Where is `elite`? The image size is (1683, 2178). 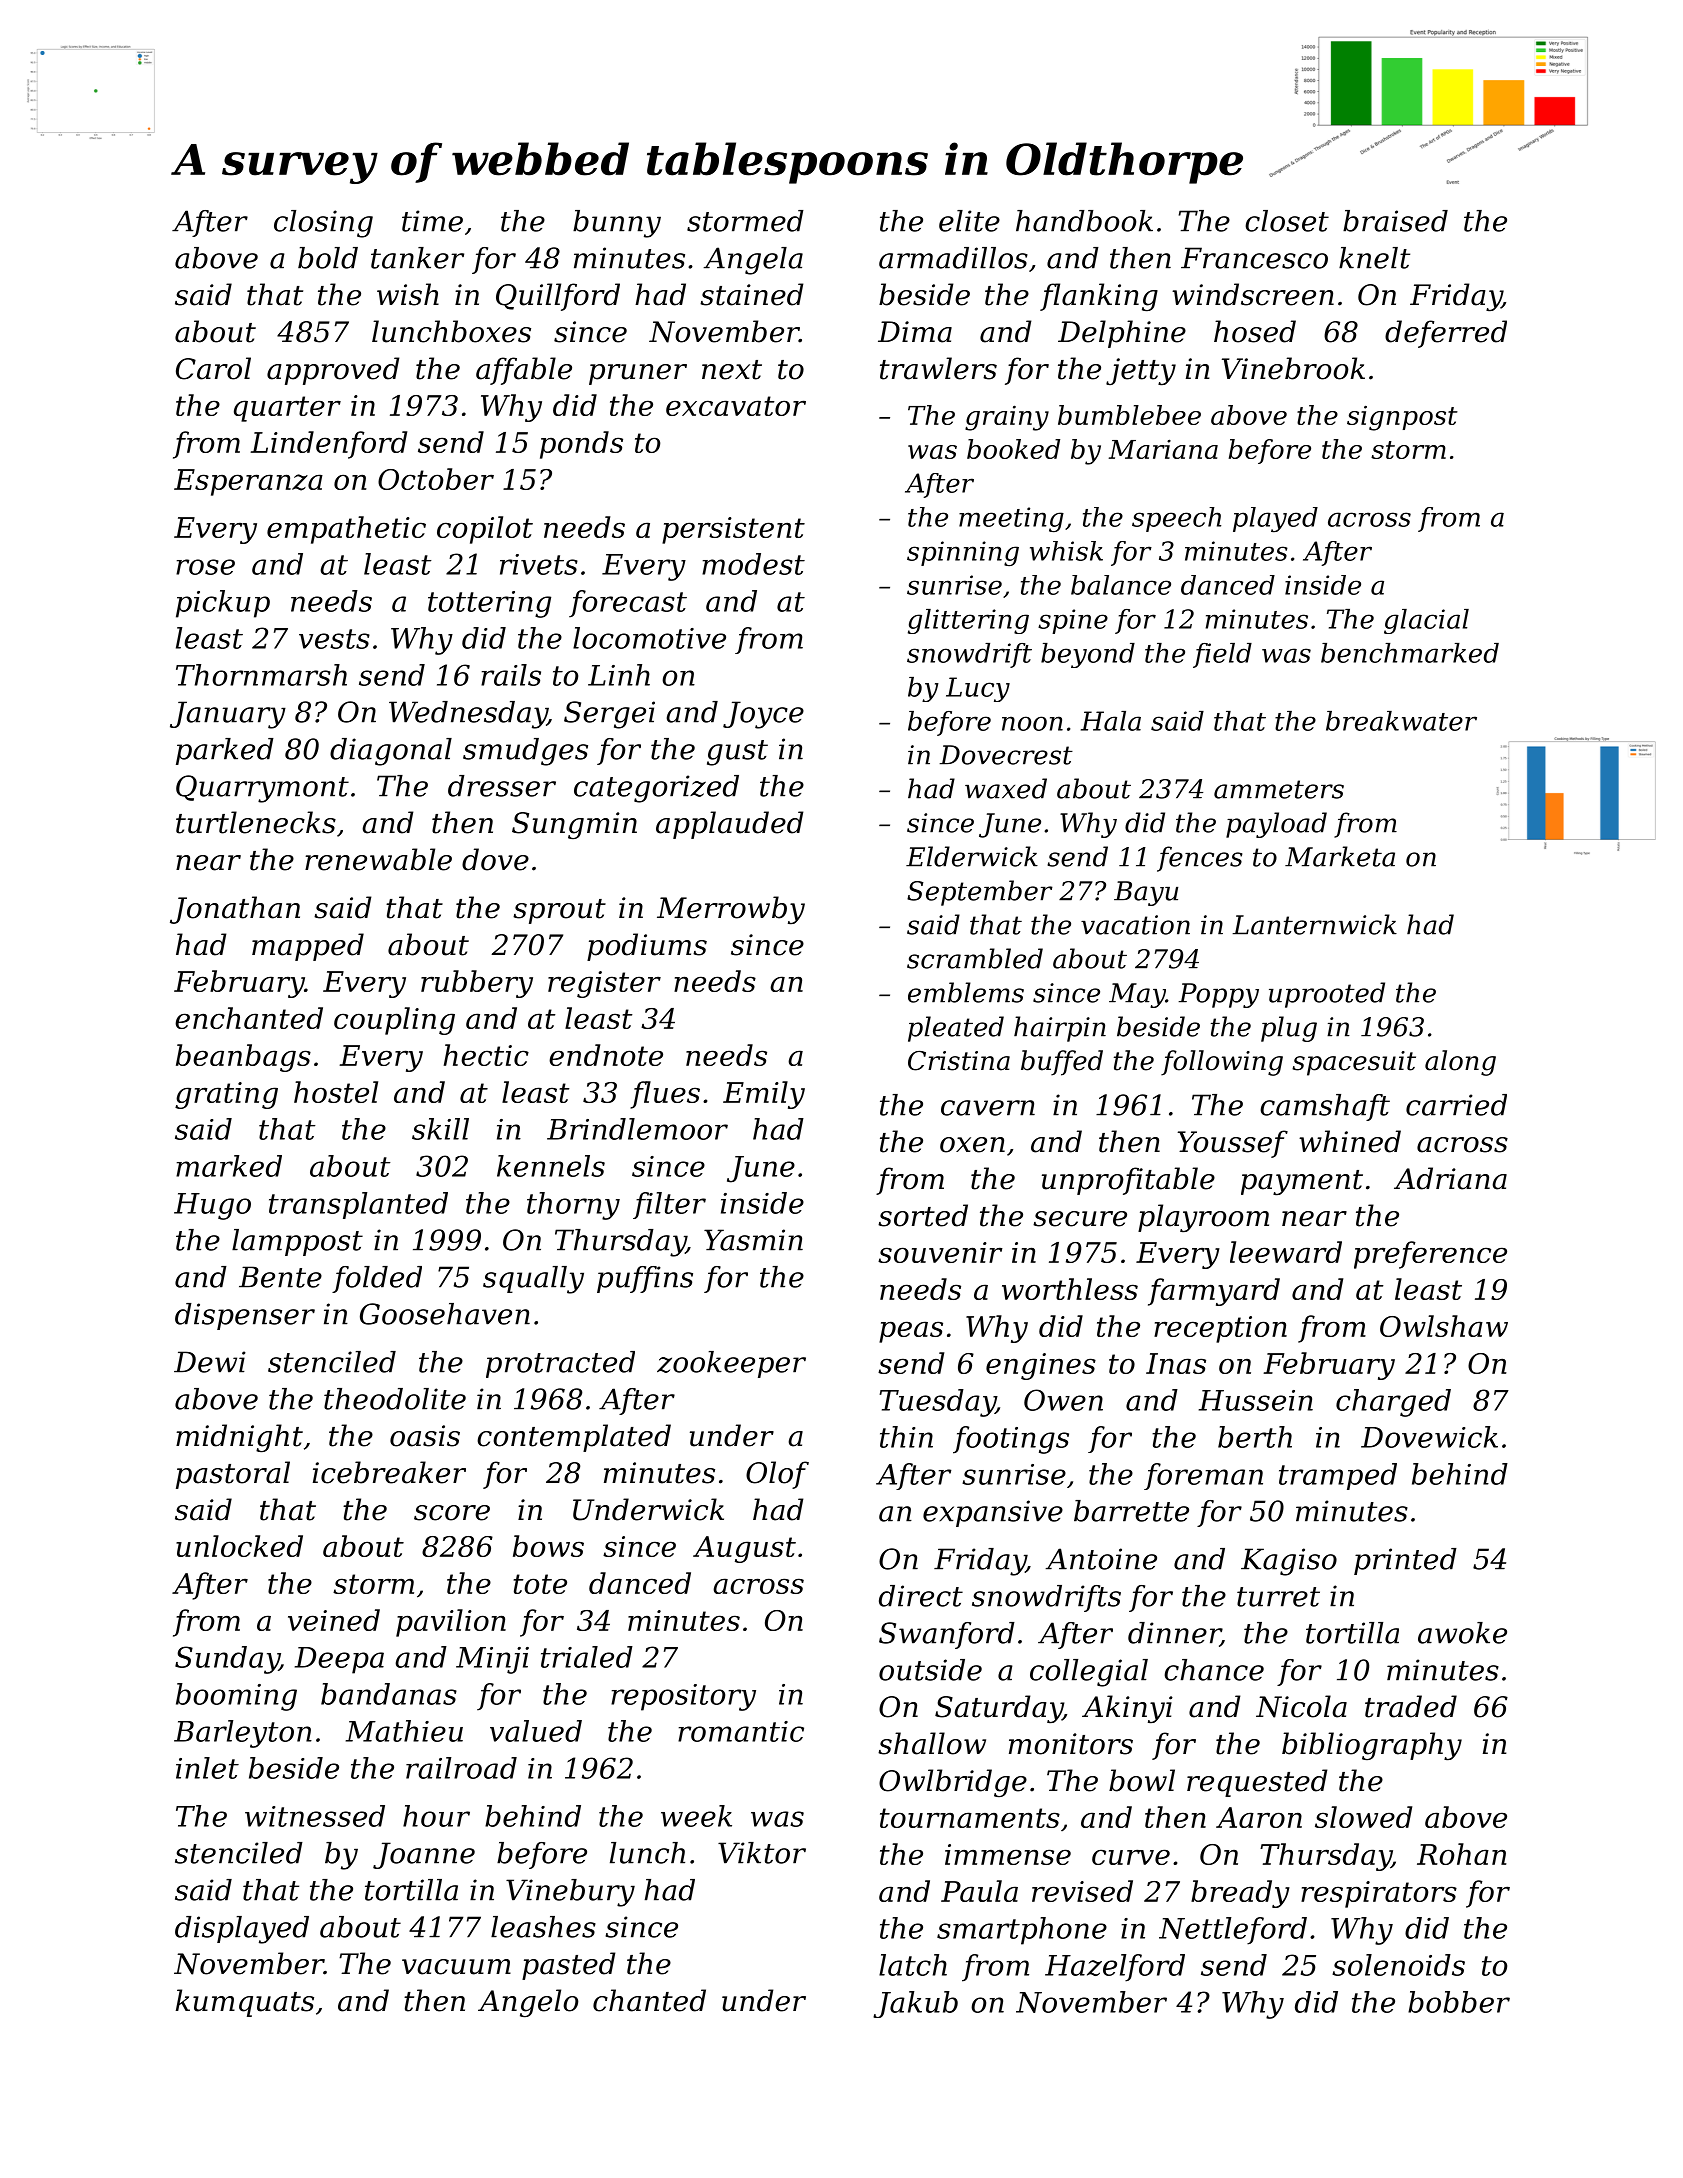 elite is located at coordinates (969, 221).
